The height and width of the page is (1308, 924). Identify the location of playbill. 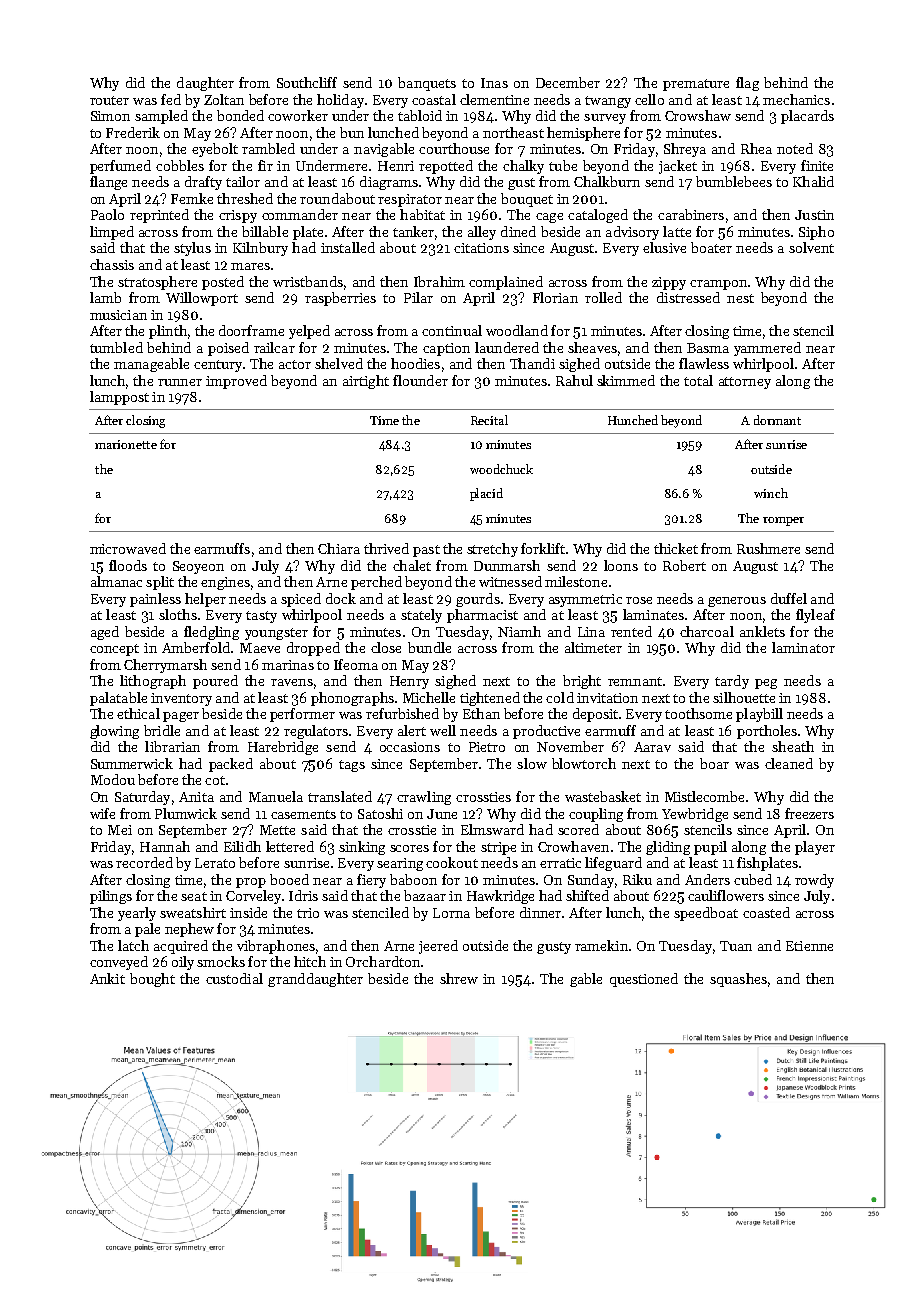
(759, 715).
